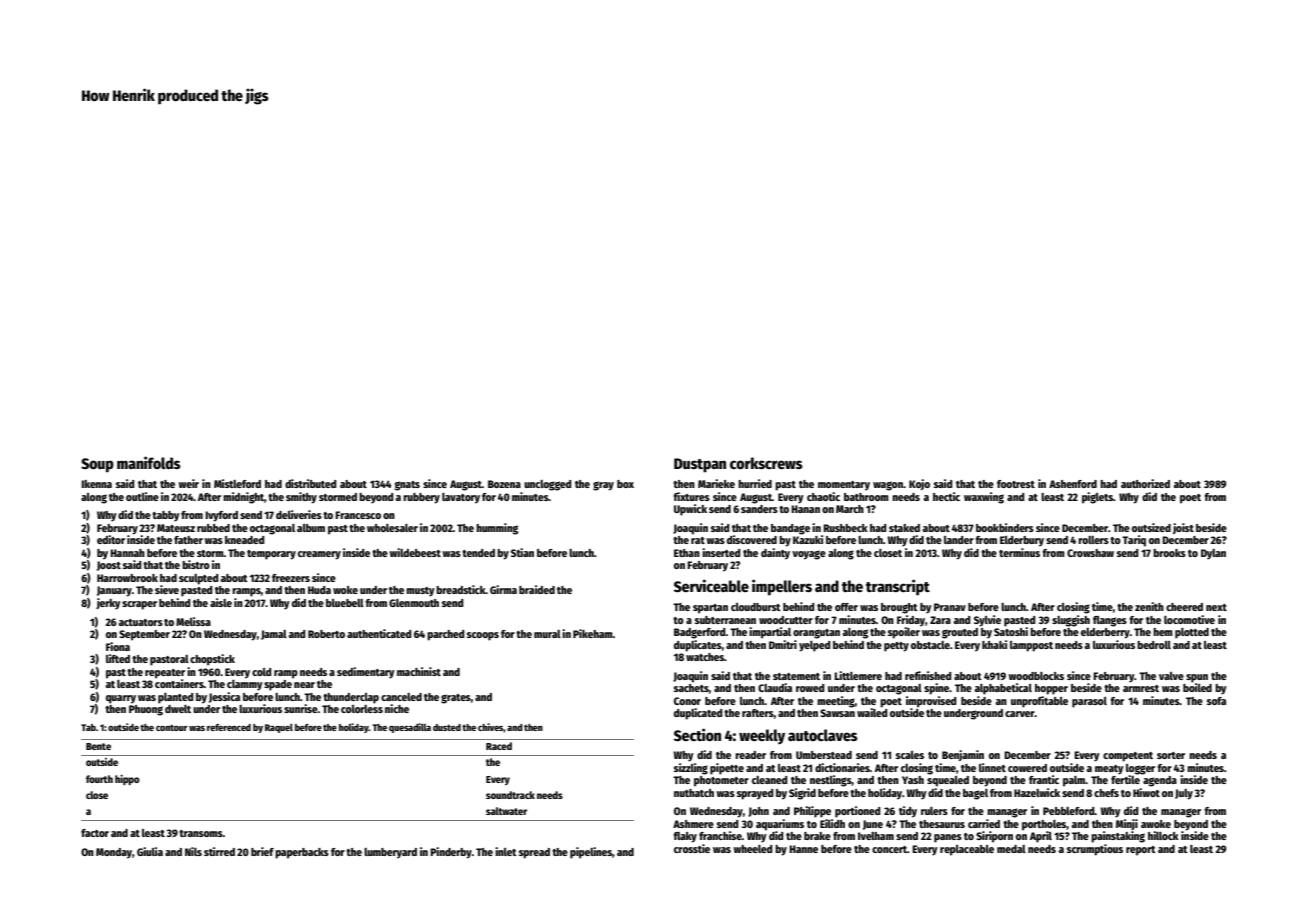 Image resolution: width=1308 pixels, height=924 pixels. Describe the element at coordinates (687, 553) in the document. I see `Ethan` at that location.
